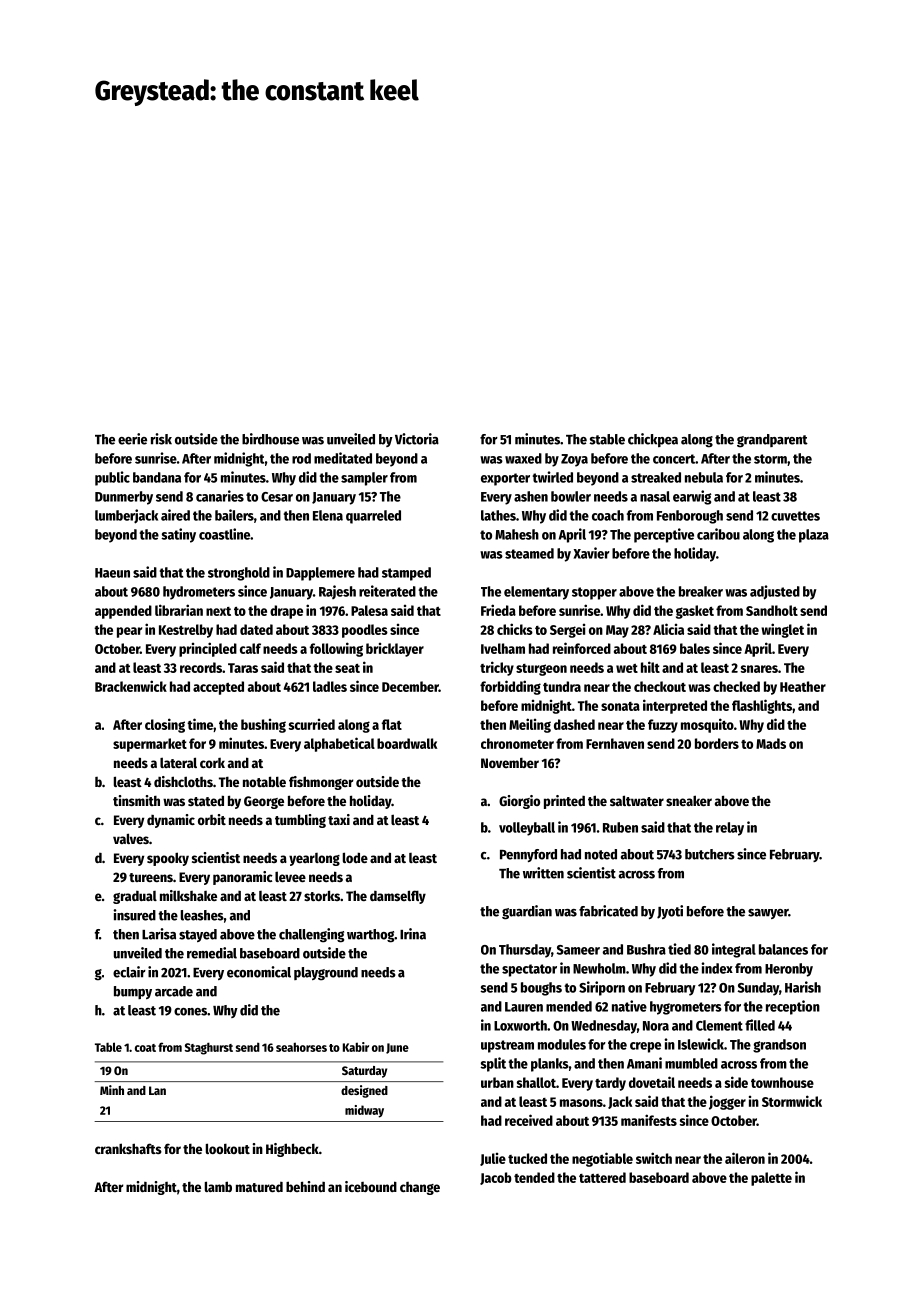 The height and width of the screenshot is (1308, 924). I want to click on public, so click(112, 478).
